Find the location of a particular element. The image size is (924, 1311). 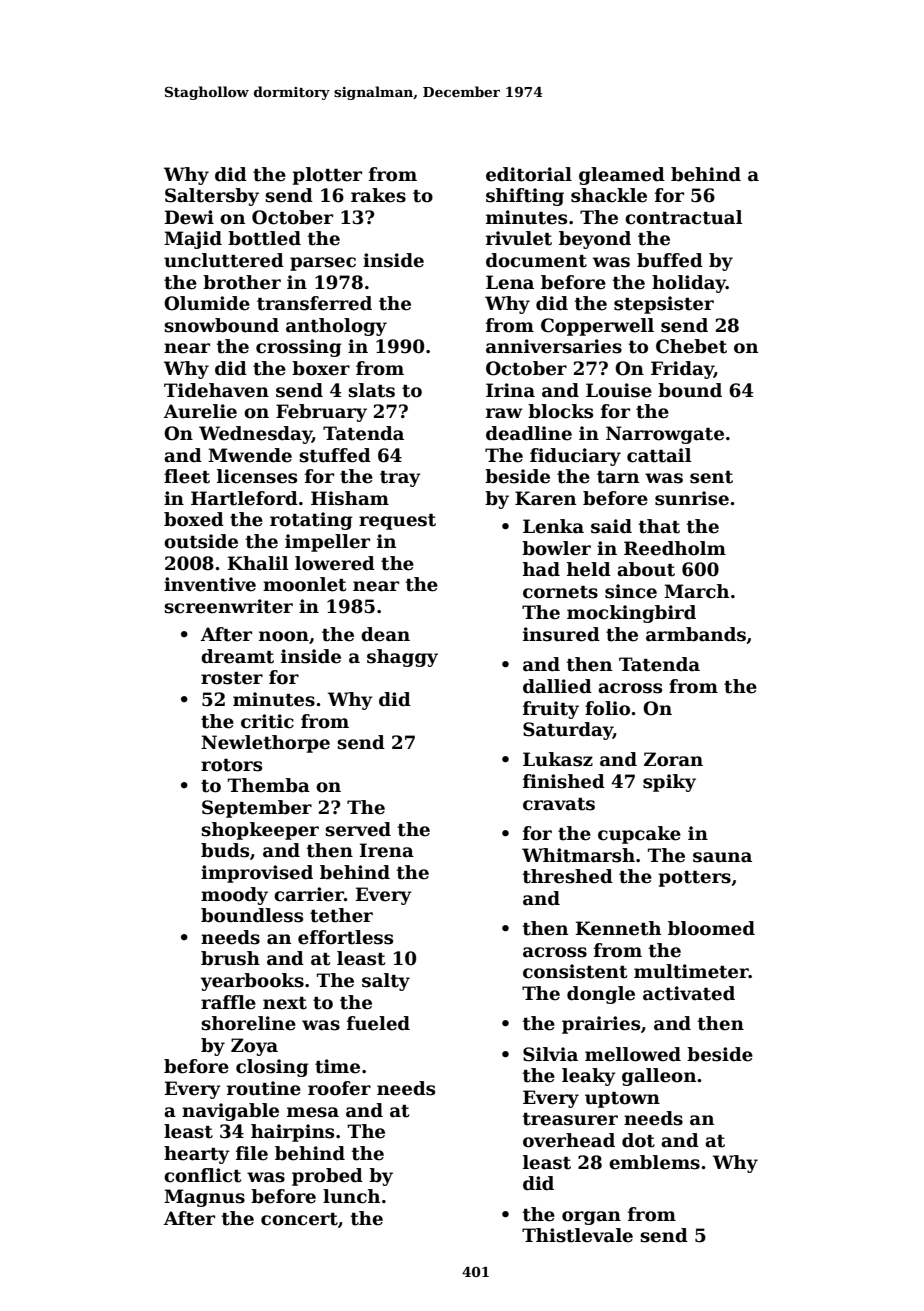

hearty is located at coordinates (197, 1155).
